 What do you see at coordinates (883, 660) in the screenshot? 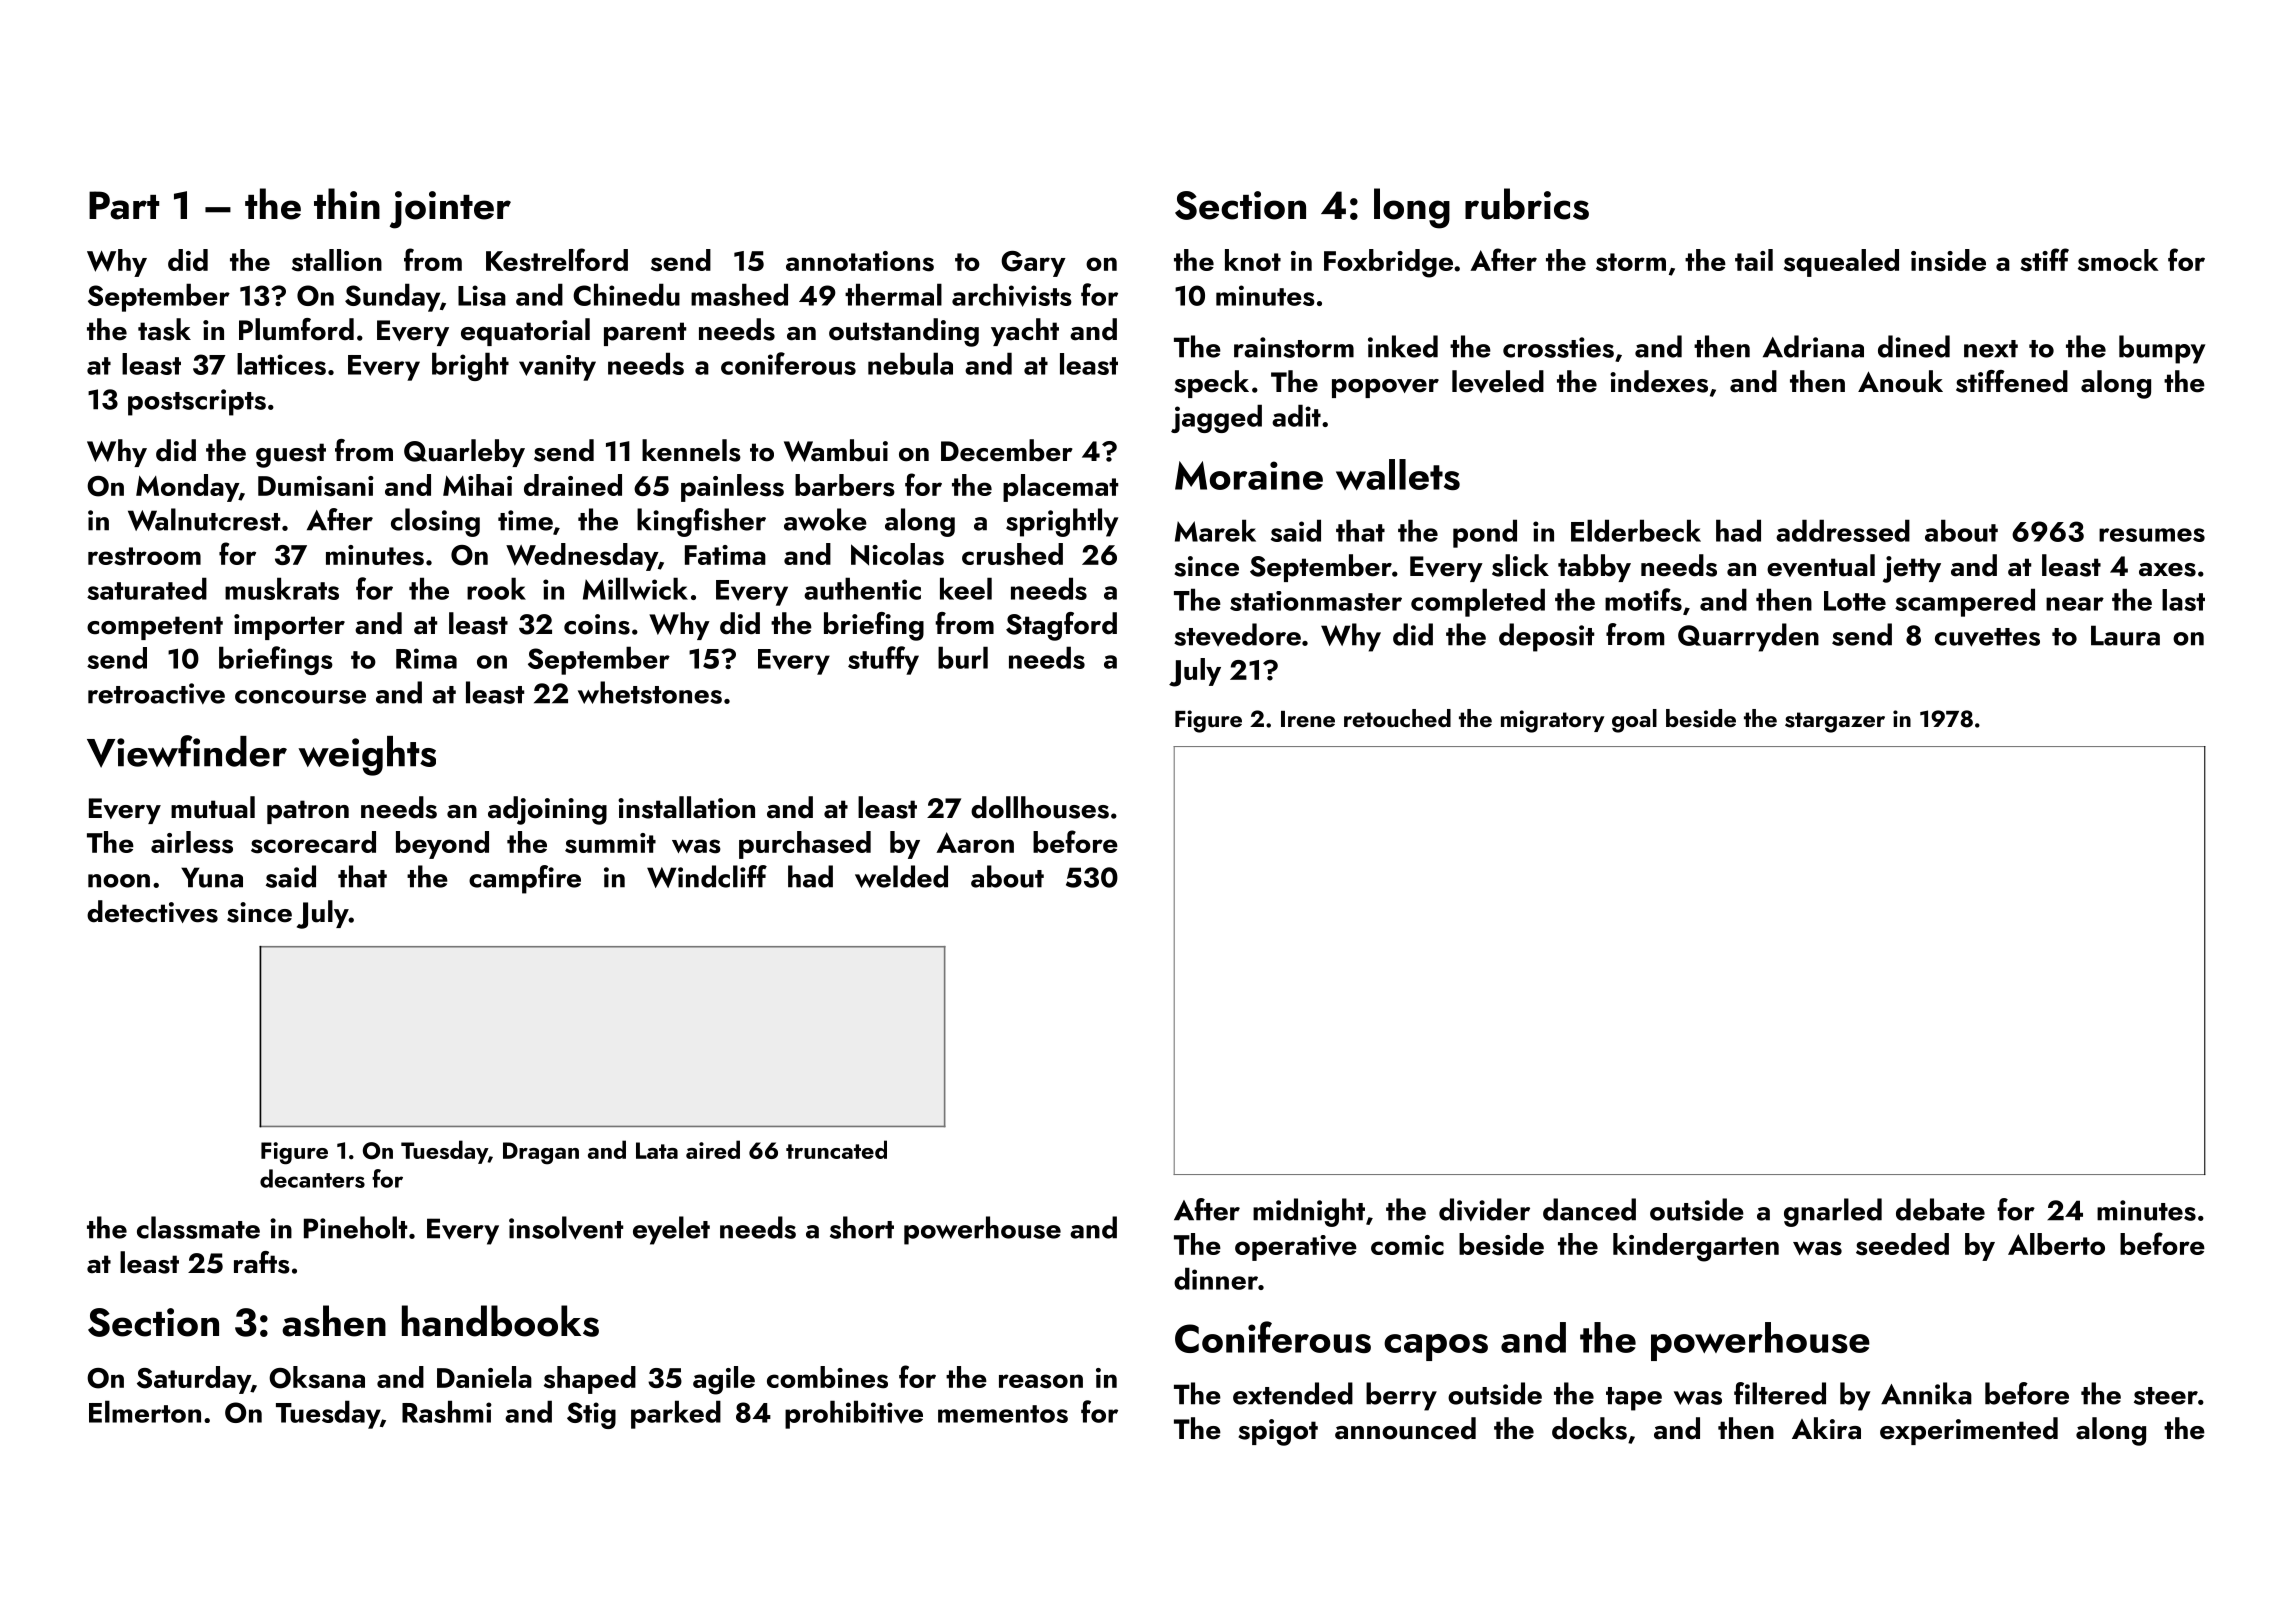
I see `stuffy` at bounding box center [883, 660].
